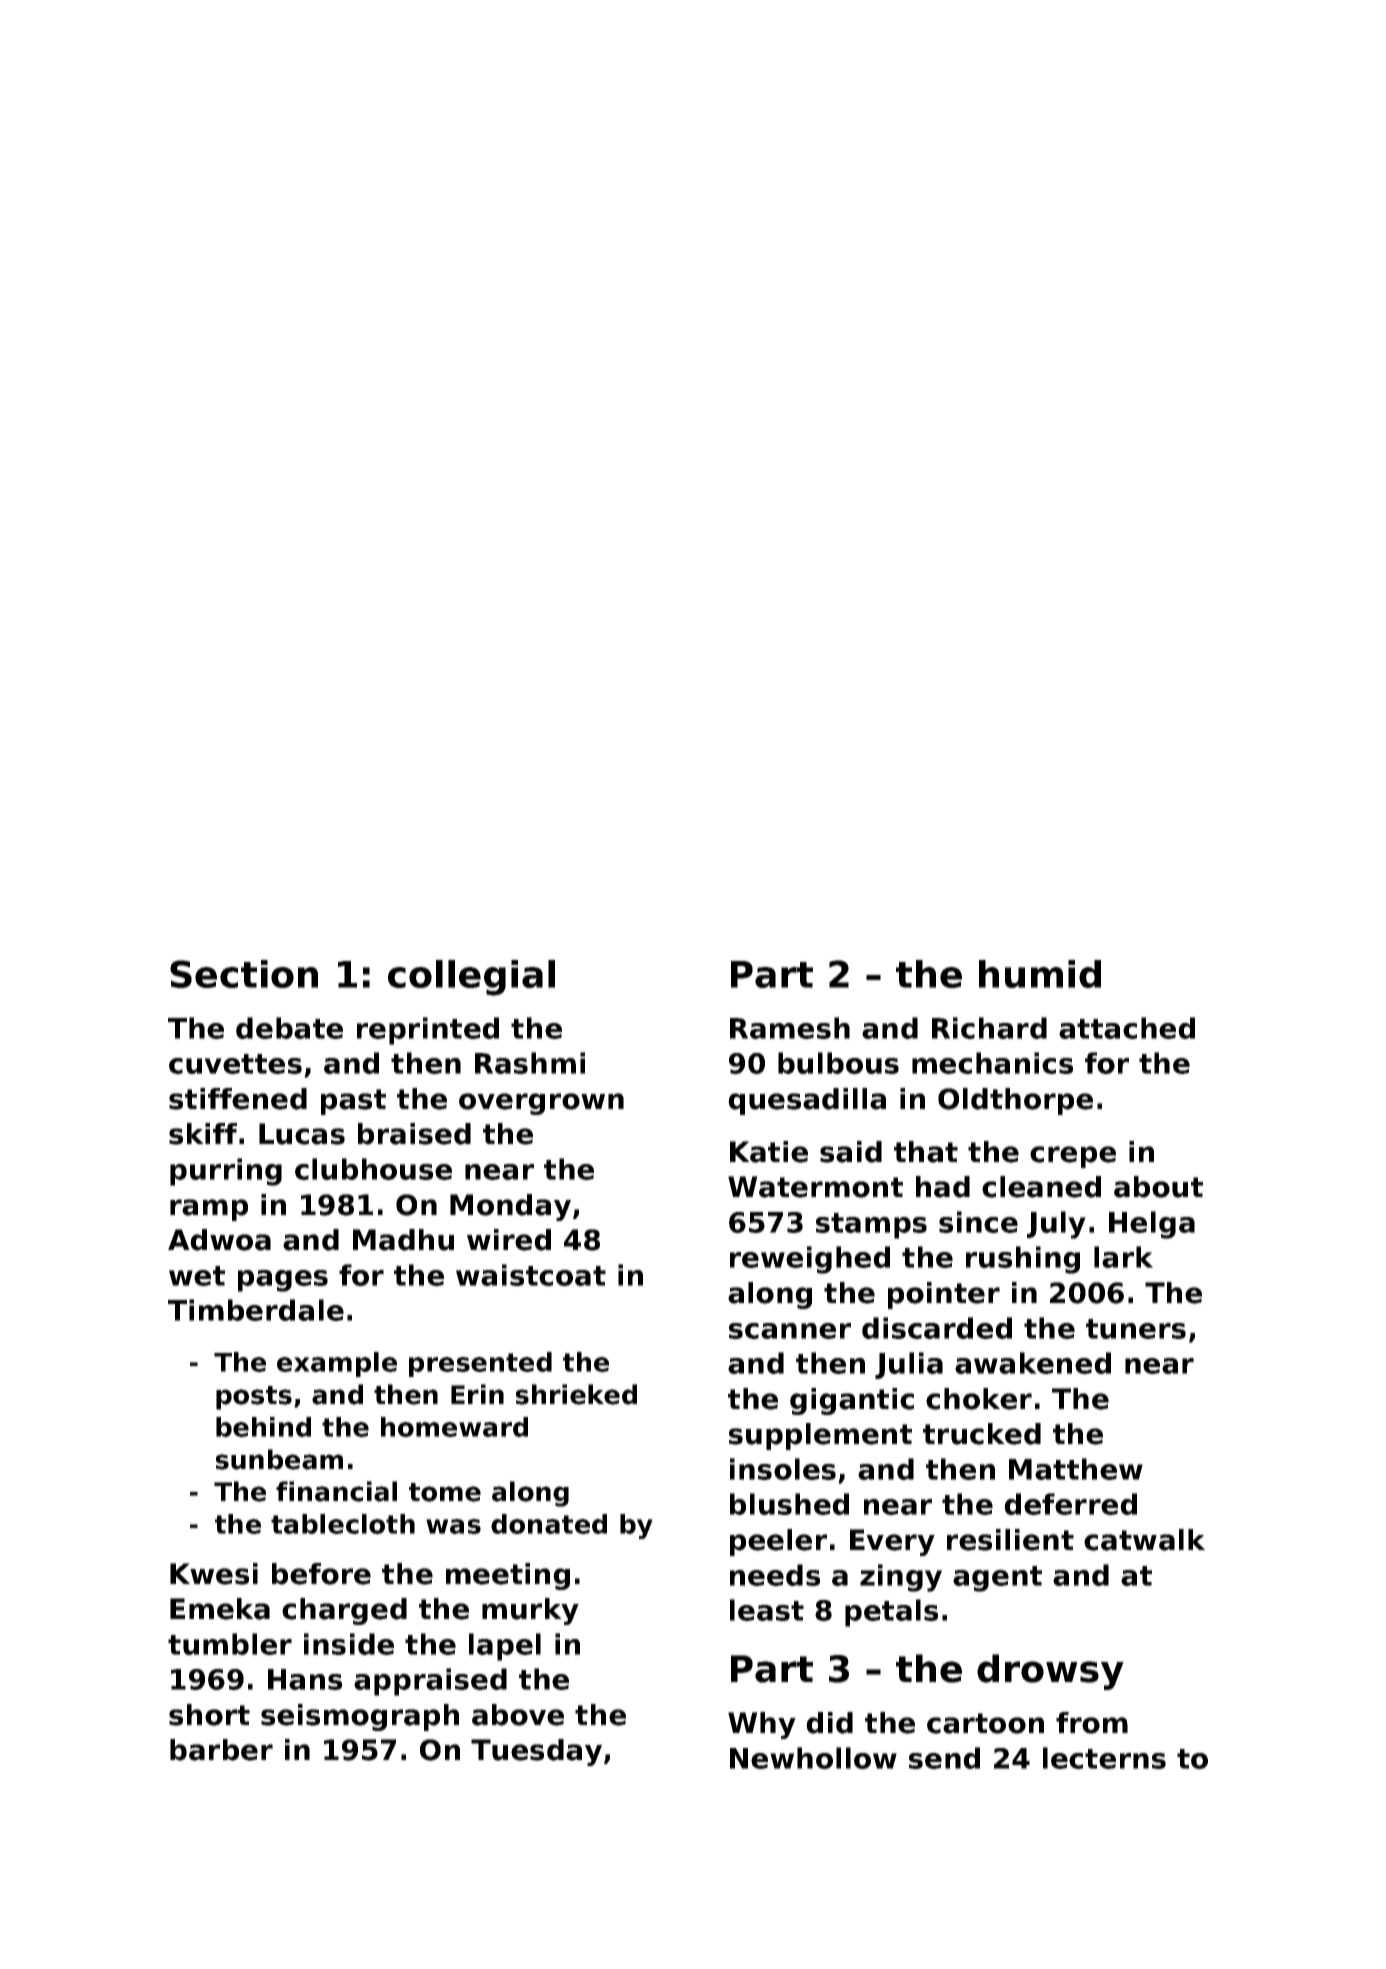 The height and width of the image is (1969, 1386). I want to click on lapel, so click(505, 1647).
